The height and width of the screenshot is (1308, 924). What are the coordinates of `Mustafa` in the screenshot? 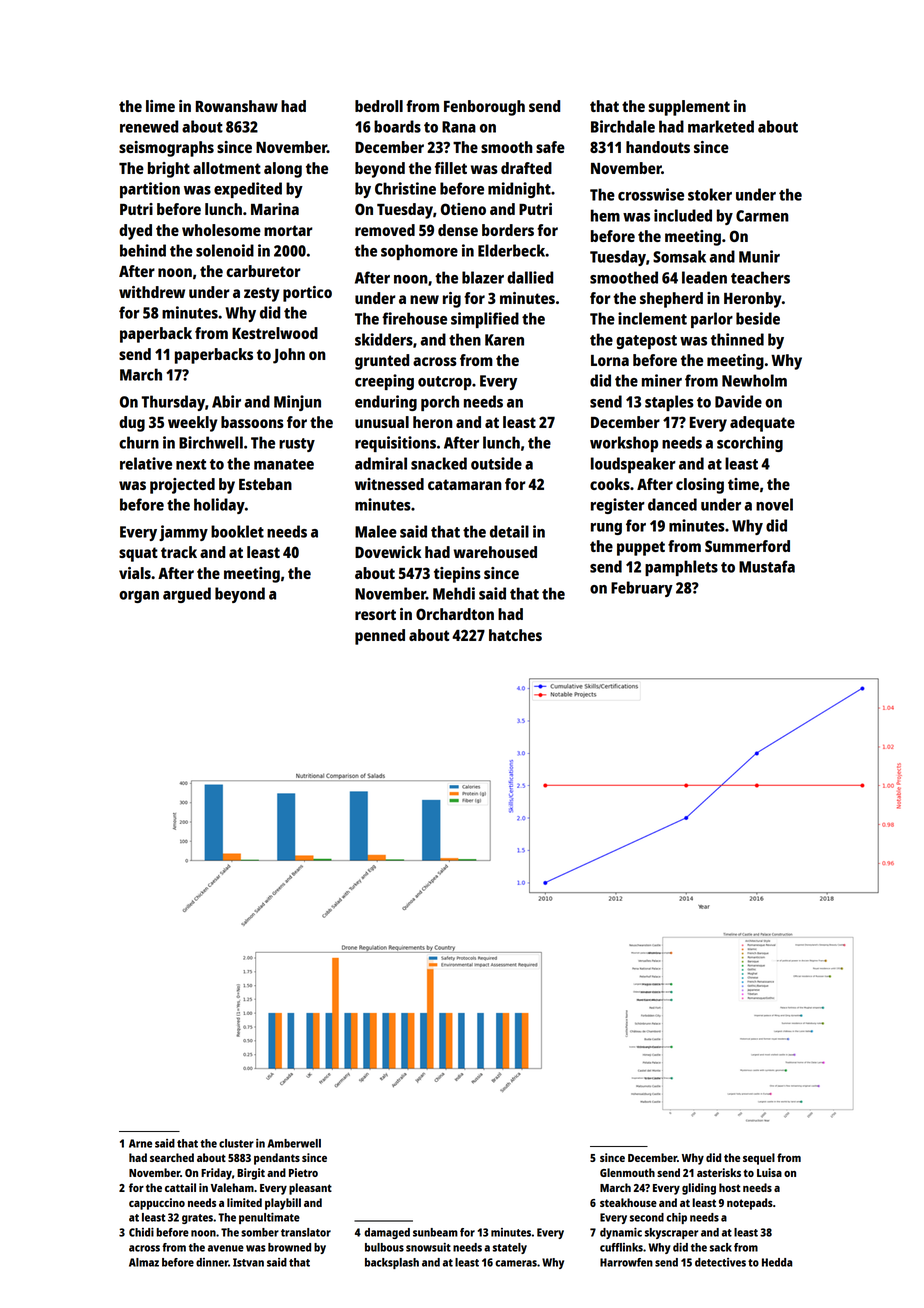 It's located at (767, 566).
